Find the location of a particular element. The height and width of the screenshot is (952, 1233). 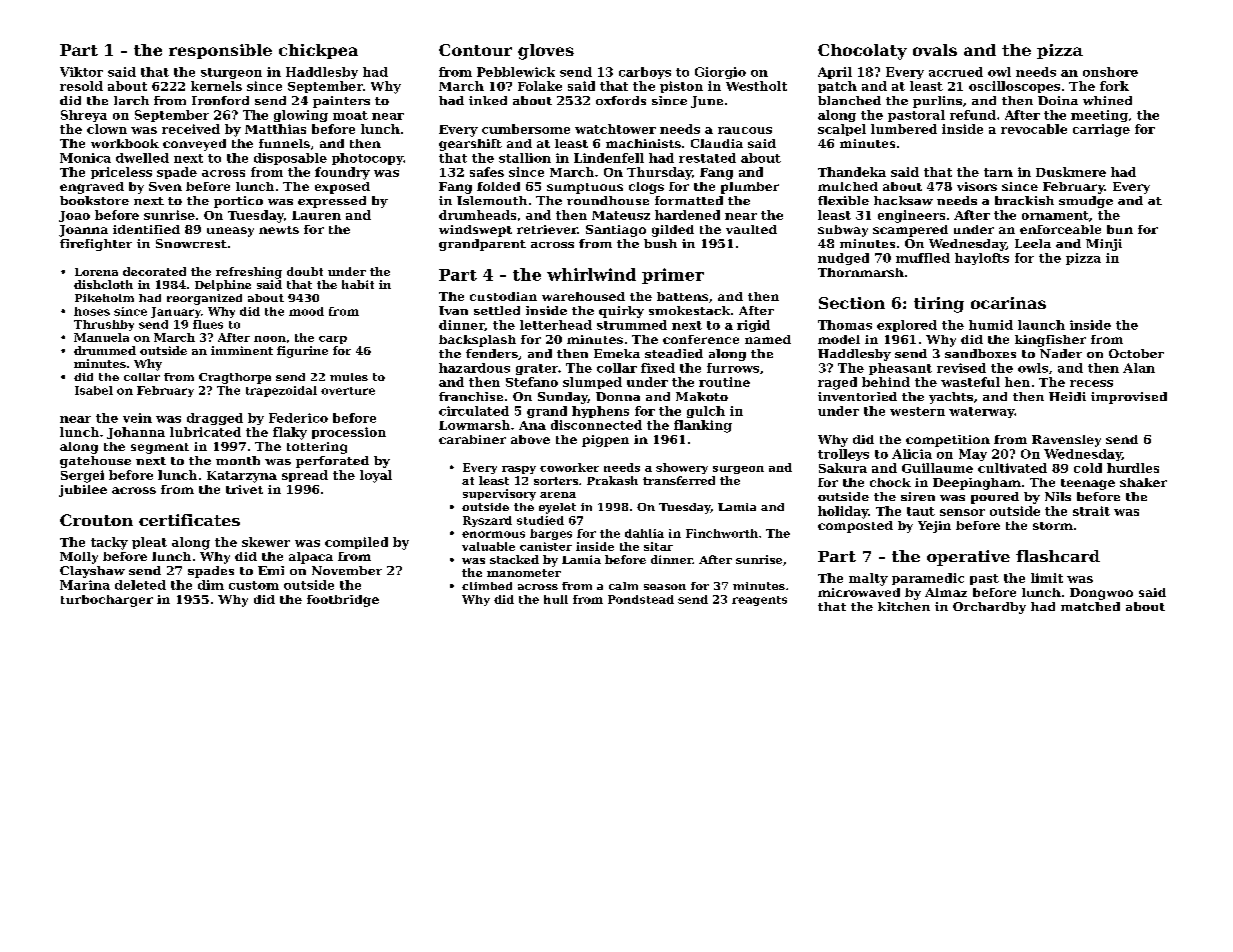

paramedic is located at coordinates (928, 579).
